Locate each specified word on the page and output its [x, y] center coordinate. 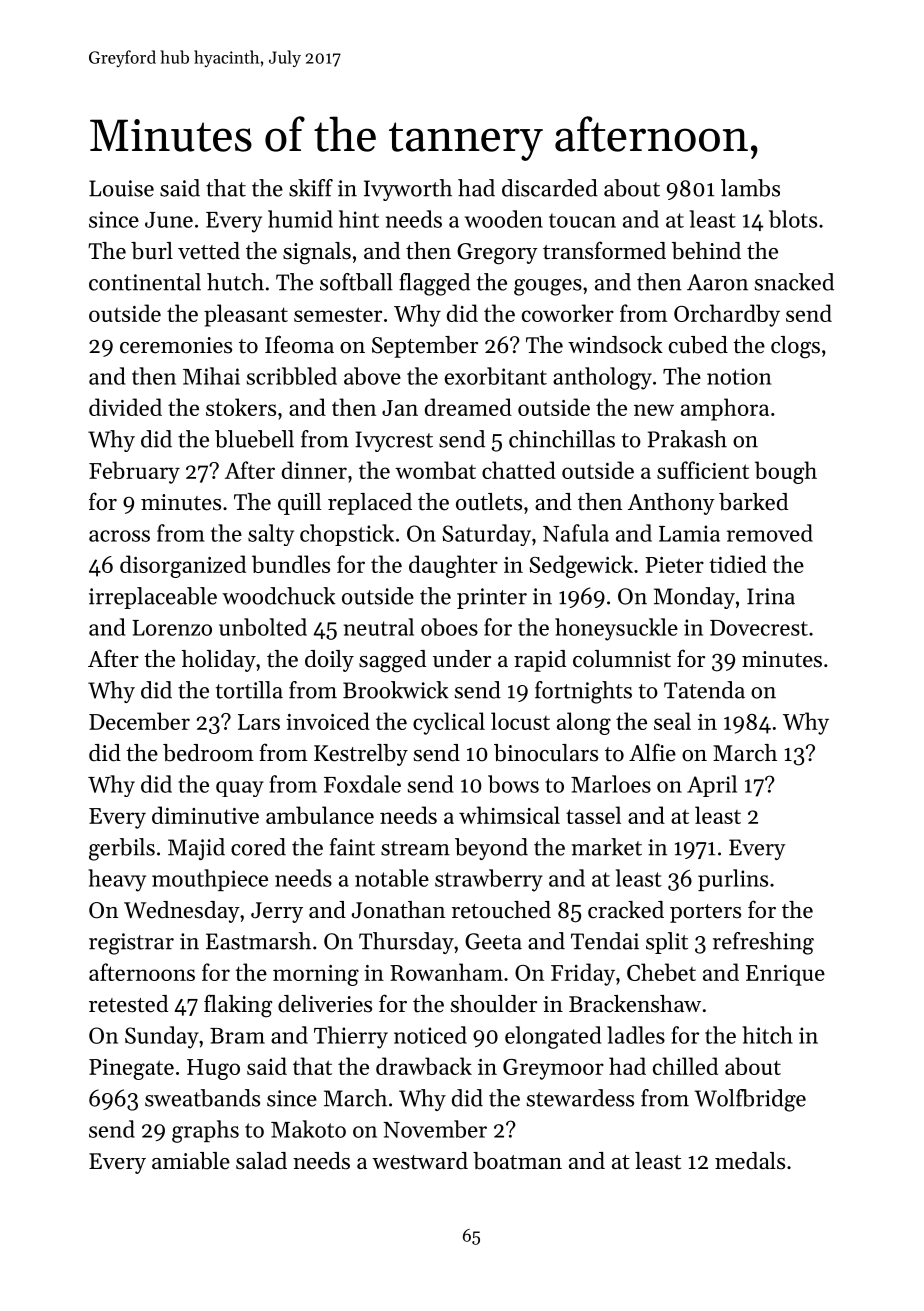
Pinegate [131, 1069]
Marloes [611, 784]
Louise [121, 188]
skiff [311, 188]
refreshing [763, 943]
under [462, 659]
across [119, 536]
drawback [424, 1066]
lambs [750, 188]
